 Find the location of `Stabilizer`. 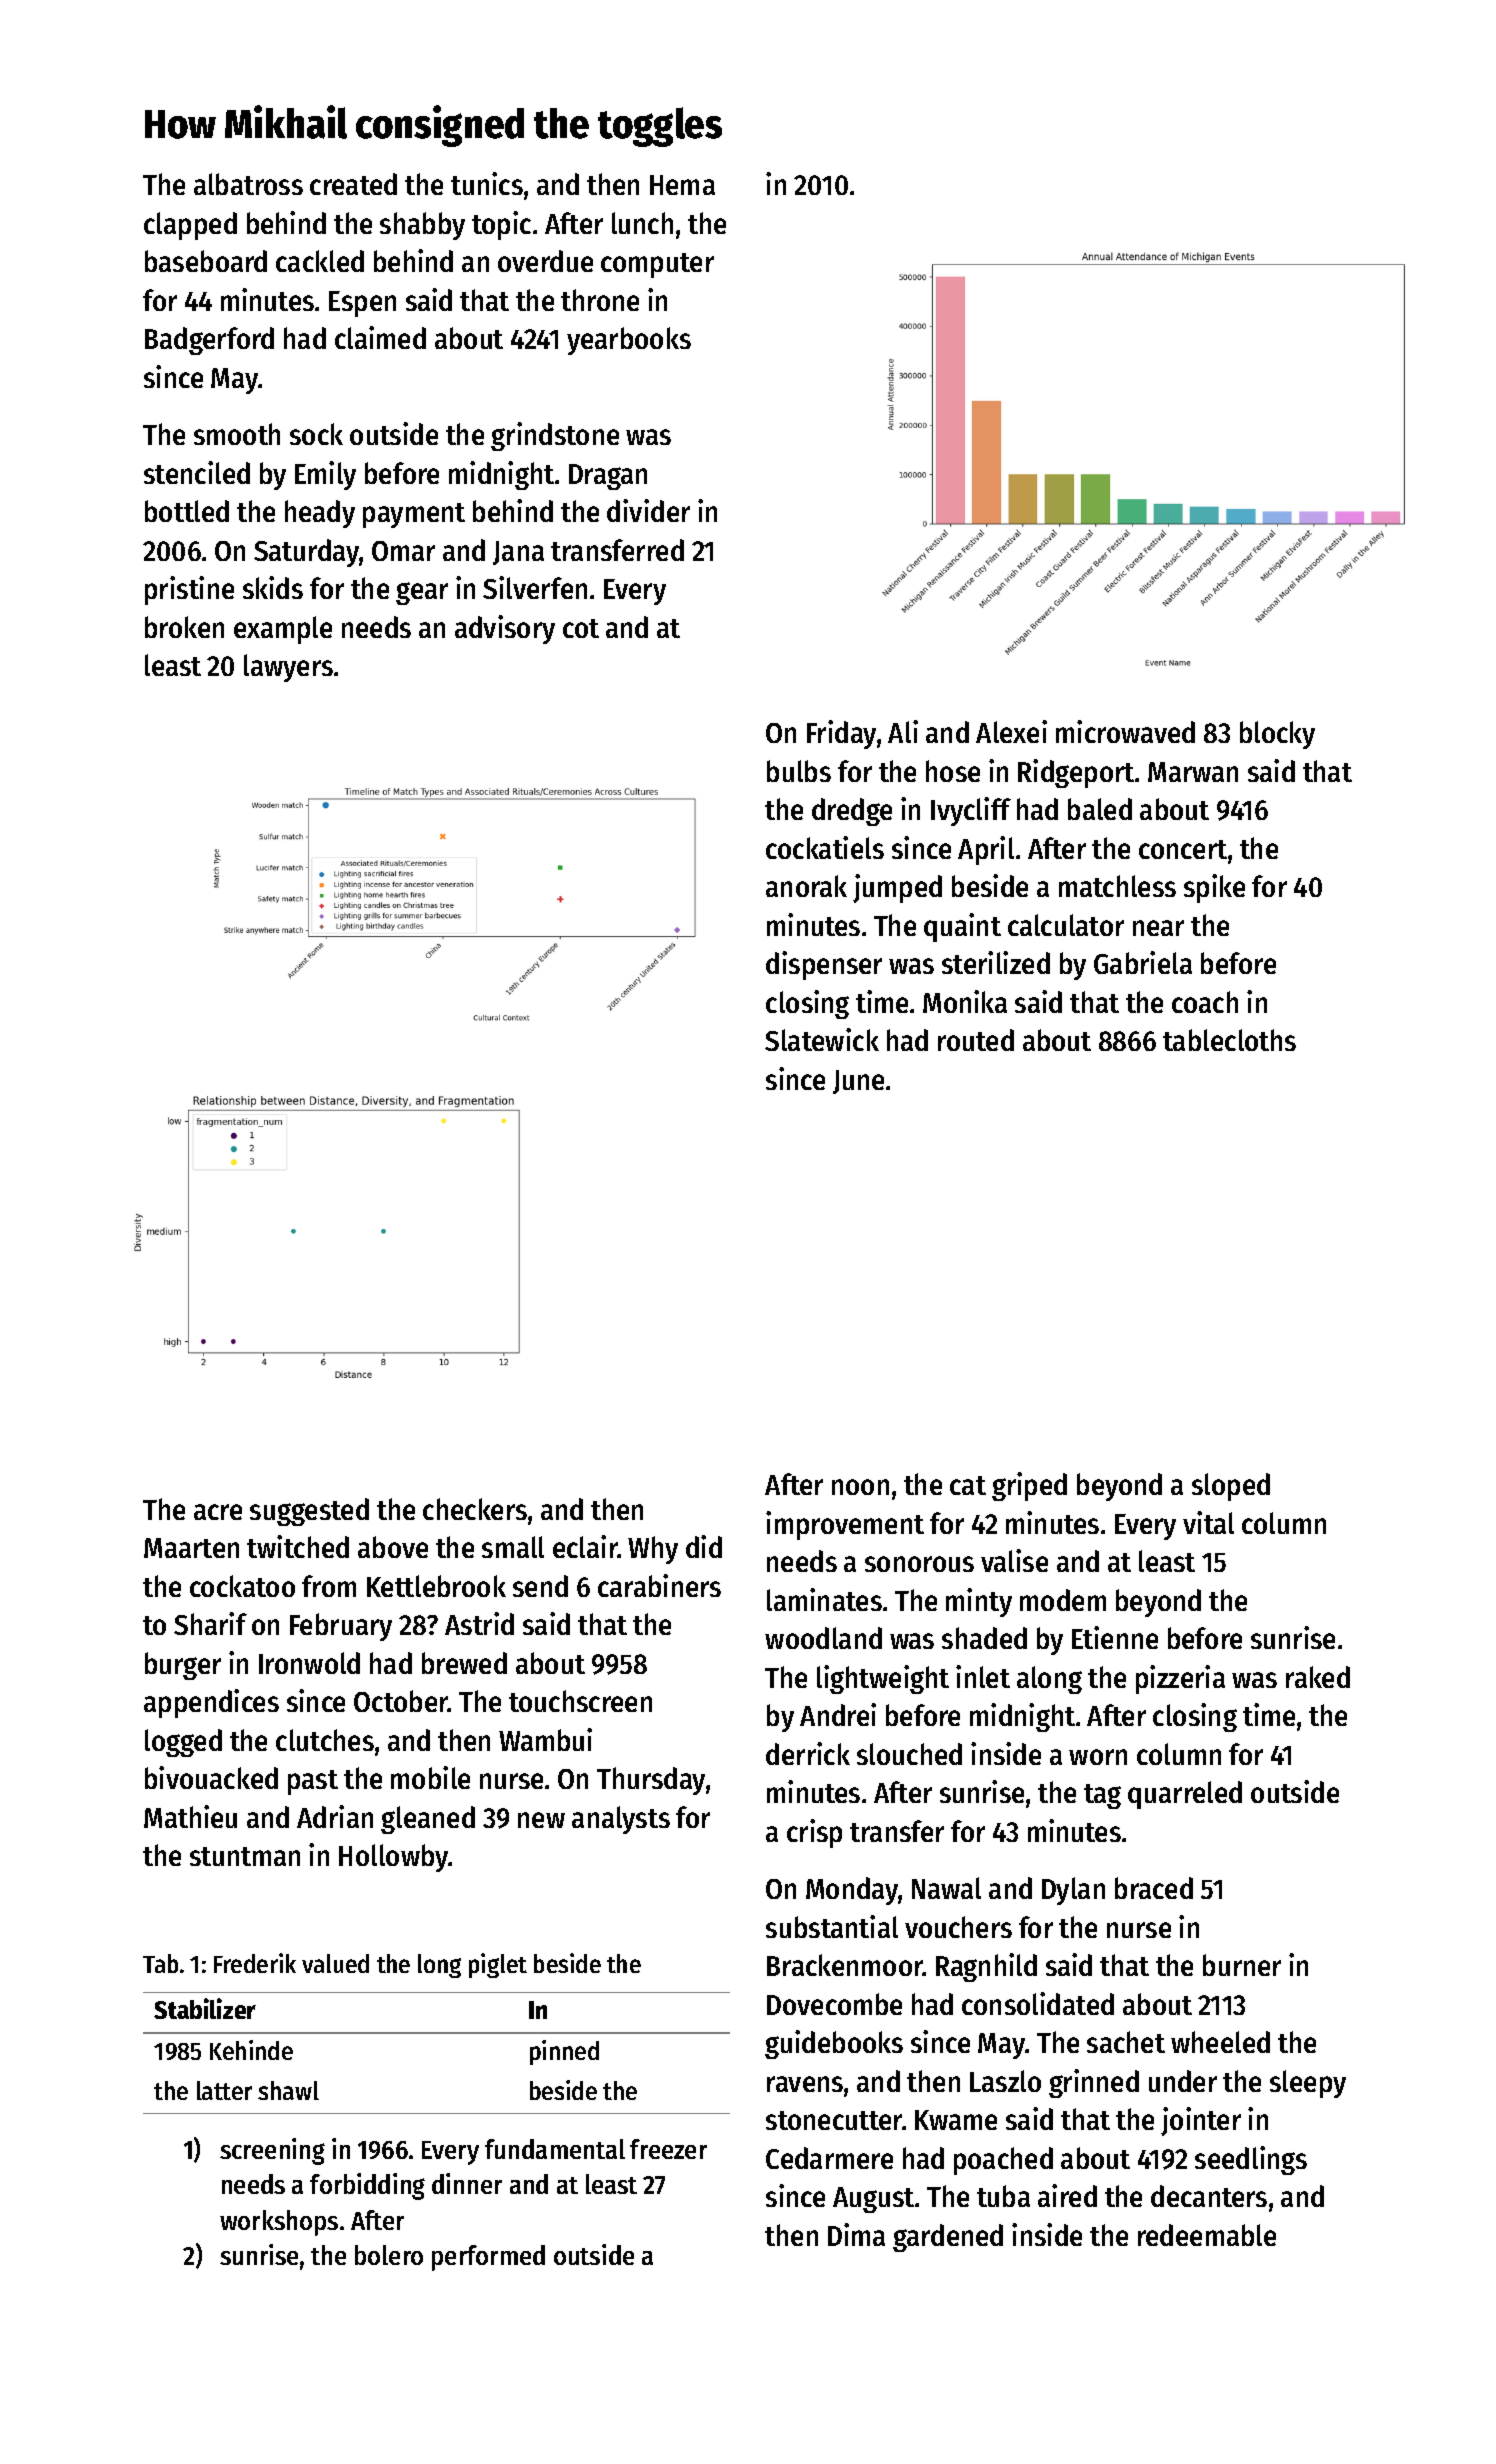

Stabilizer is located at coordinates (205, 2008).
